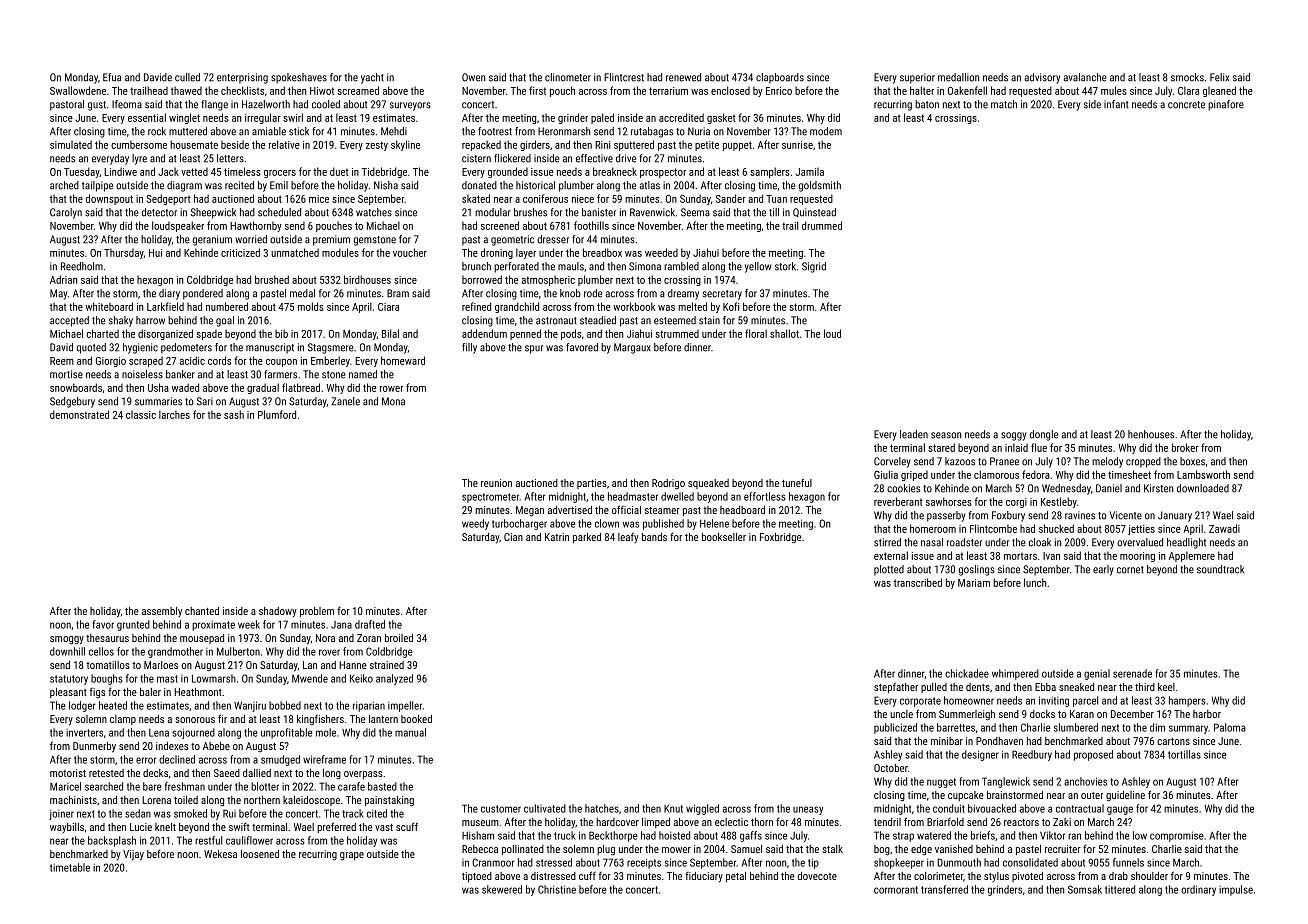 Image resolution: width=1308 pixels, height=924 pixels. Describe the element at coordinates (186, 800) in the screenshot. I see `toiled` at that location.
